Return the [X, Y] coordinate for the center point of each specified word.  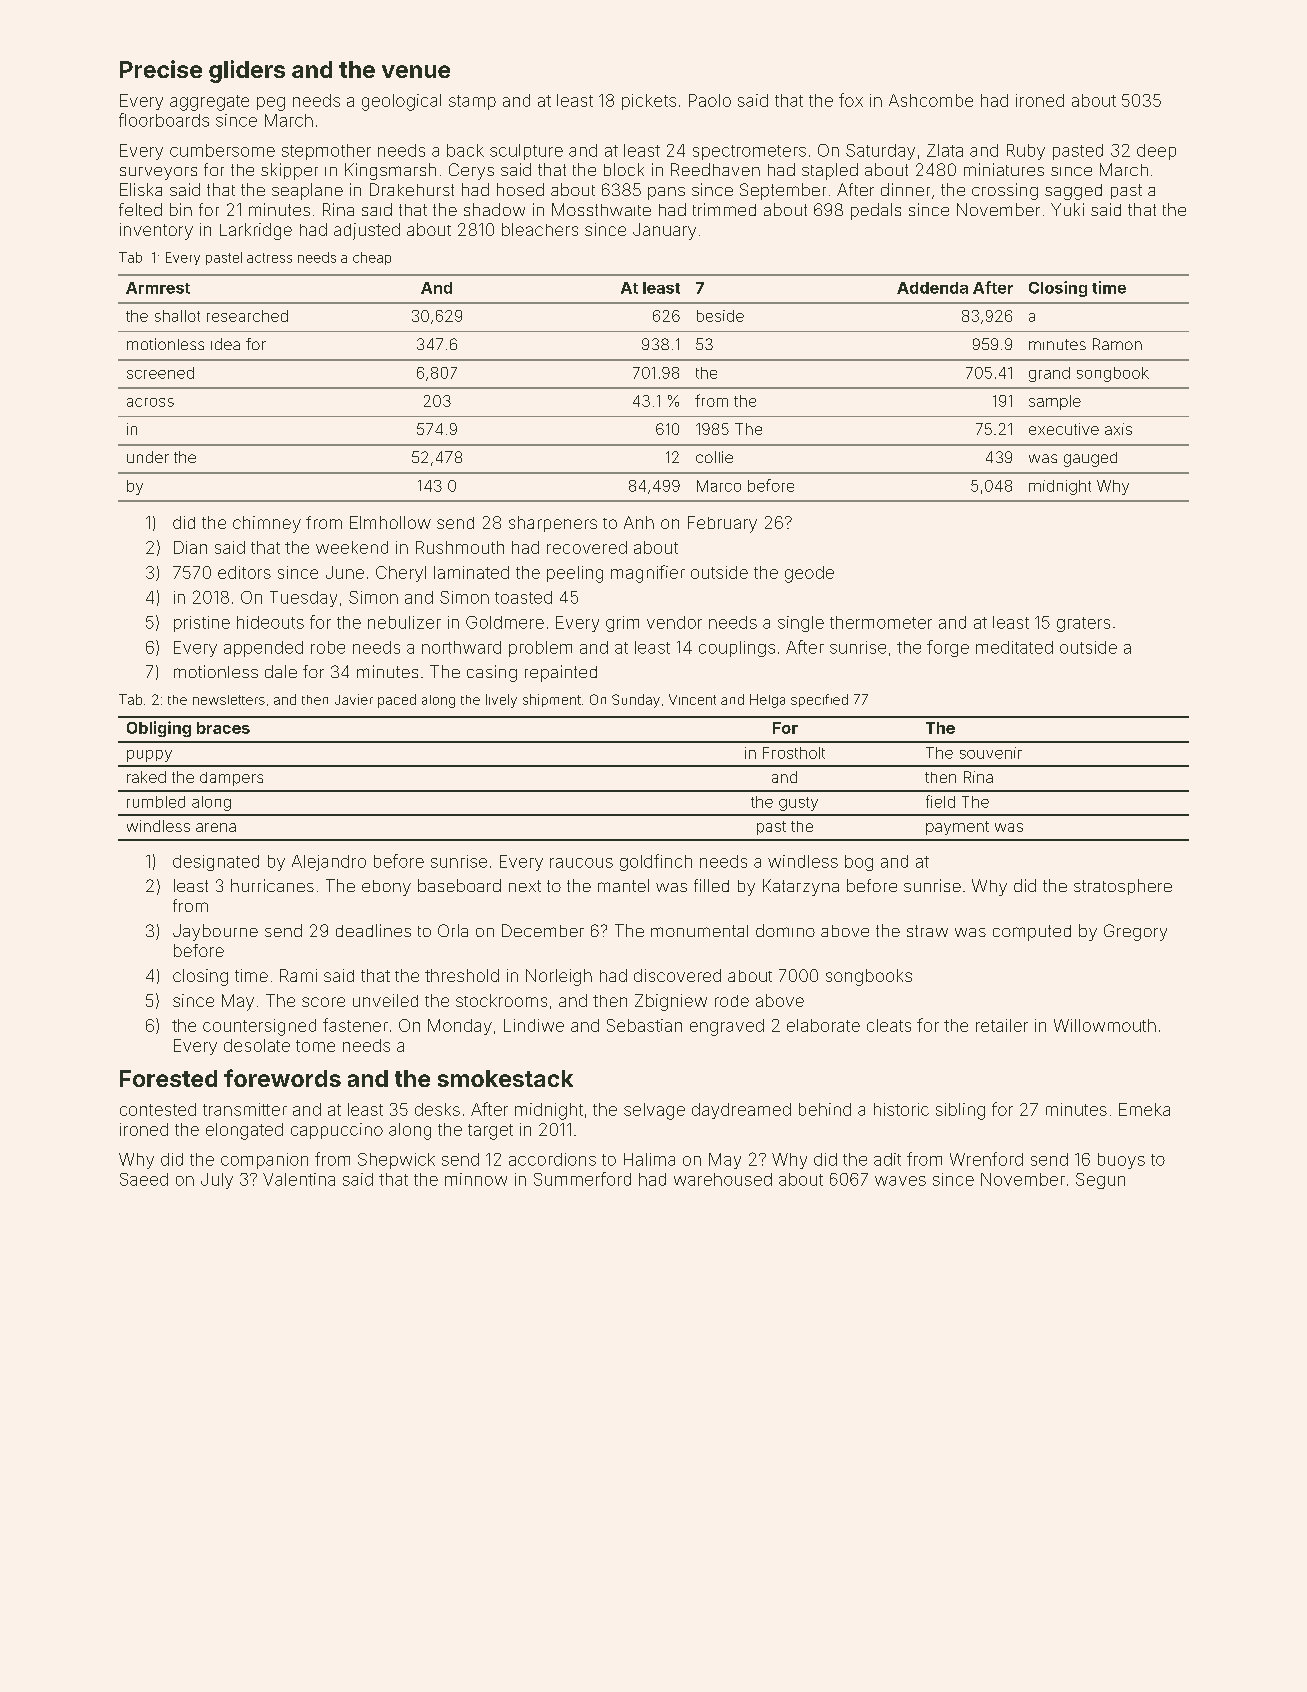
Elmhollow [390, 522]
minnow [476, 1179]
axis [1118, 429]
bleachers [540, 229]
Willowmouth [1105, 1025]
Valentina [299, 1179]
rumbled [156, 802]
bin [181, 209]
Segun [1100, 1181]
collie [714, 457]
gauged [1090, 459]
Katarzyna [801, 887]
